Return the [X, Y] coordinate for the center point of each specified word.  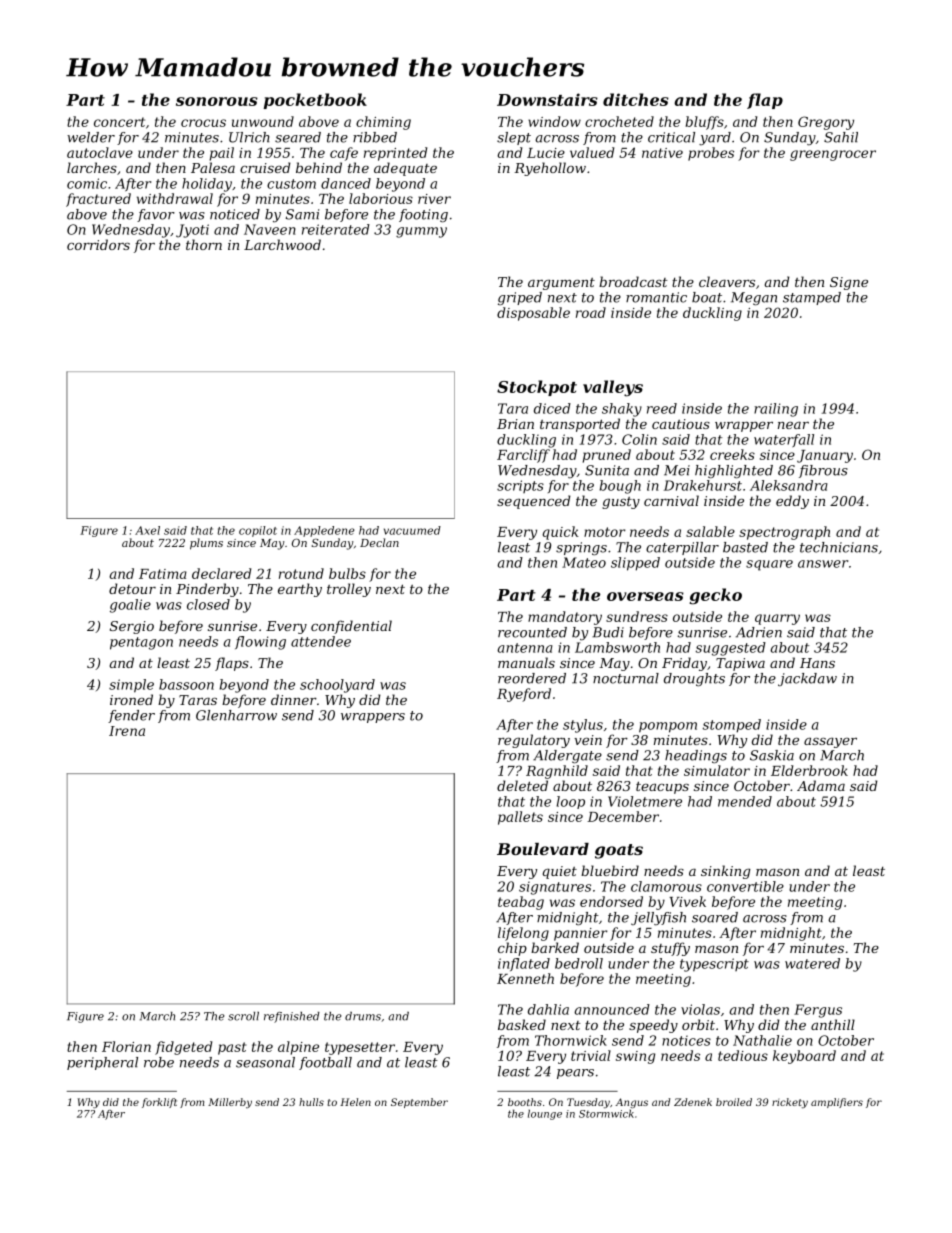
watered [812, 963]
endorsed [611, 901]
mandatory [565, 618]
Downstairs [547, 99]
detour [132, 588]
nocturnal [626, 678]
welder [91, 137]
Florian [126, 1046]
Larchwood [282, 244]
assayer [830, 743]
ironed [131, 699]
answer [823, 564]
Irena [127, 731]
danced [346, 183]
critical [671, 137]
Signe [849, 283]
